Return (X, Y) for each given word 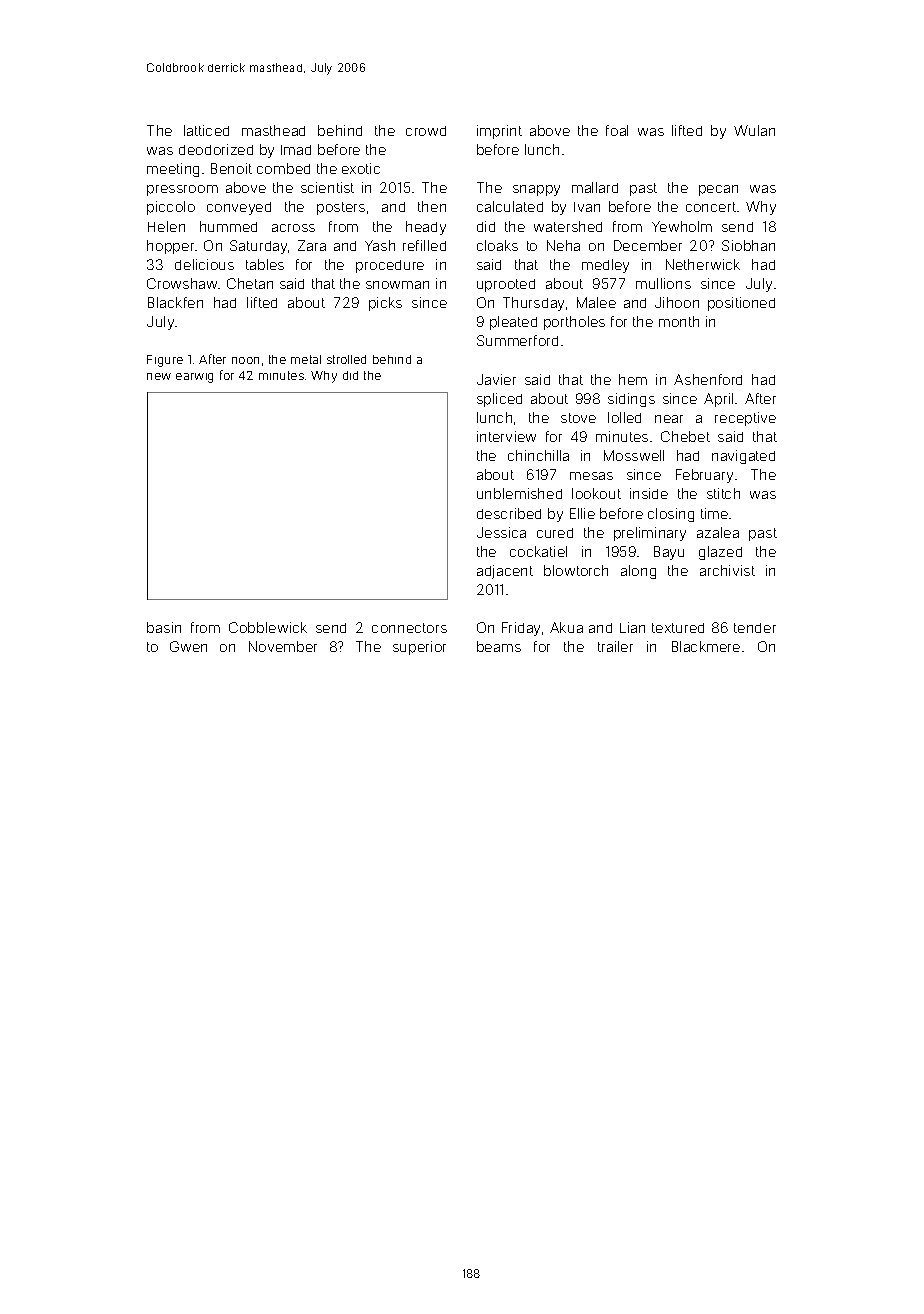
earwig (194, 378)
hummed (228, 226)
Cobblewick (268, 627)
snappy (536, 190)
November (283, 646)
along (638, 572)
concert (711, 207)
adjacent (505, 572)
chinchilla (538, 455)
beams (499, 646)
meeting (173, 170)
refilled (424, 245)
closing (671, 515)
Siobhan (748, 245)
